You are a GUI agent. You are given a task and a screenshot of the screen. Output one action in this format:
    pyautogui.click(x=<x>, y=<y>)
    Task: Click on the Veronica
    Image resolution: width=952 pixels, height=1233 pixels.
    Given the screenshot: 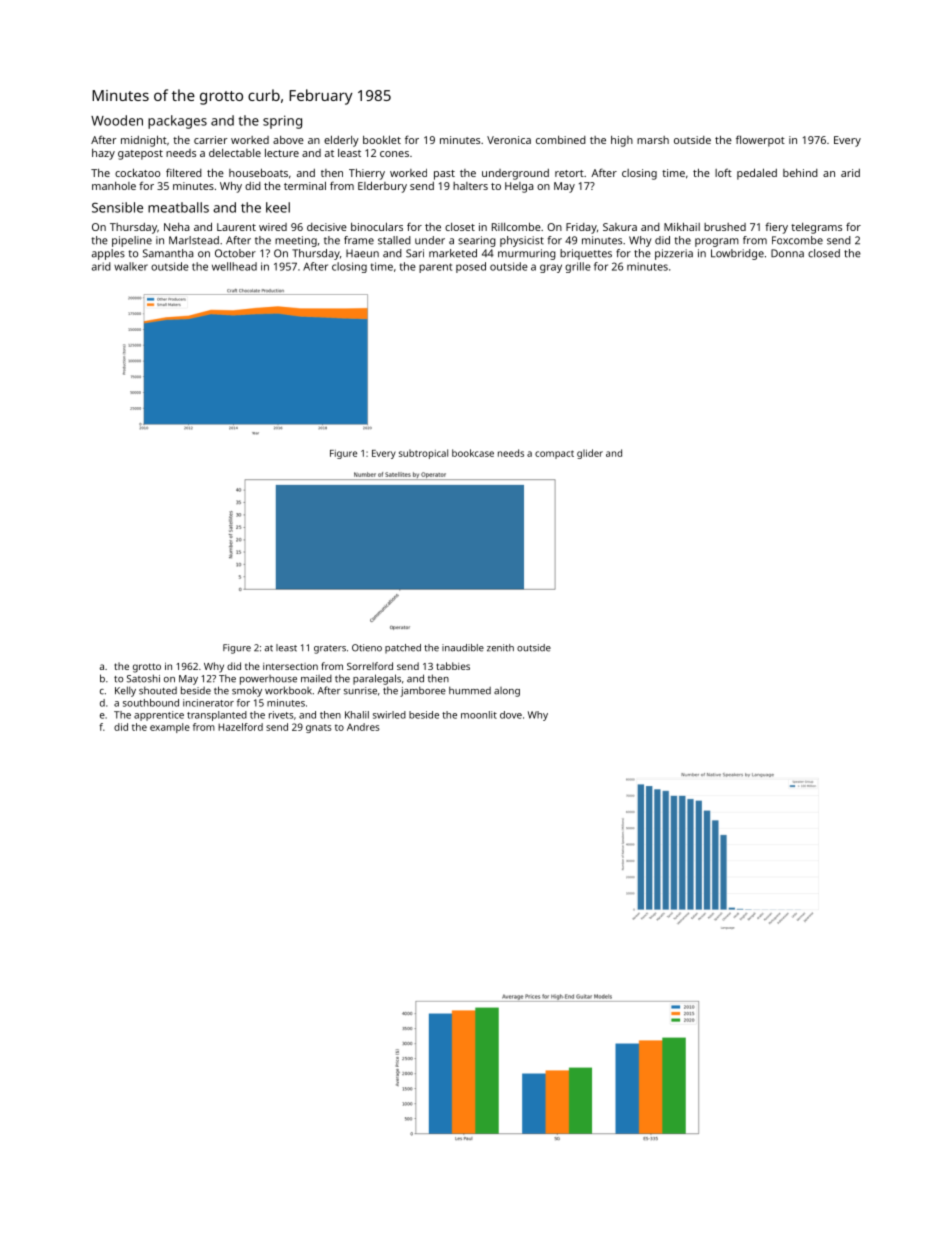 What is the action you would take?
    pyautogui.click(x=509, y=140)
